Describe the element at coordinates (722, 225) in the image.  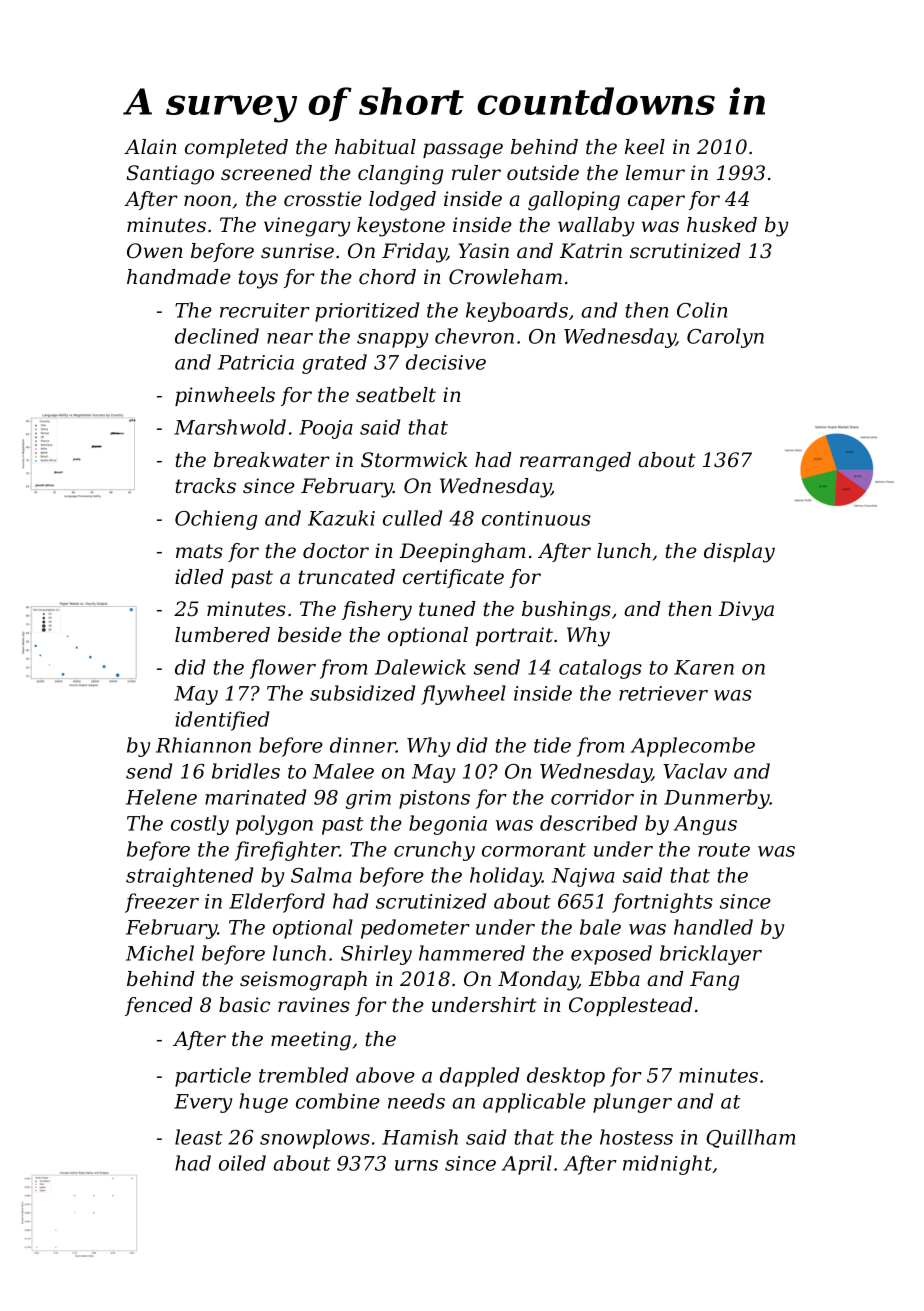
I see `husked` at that location.
